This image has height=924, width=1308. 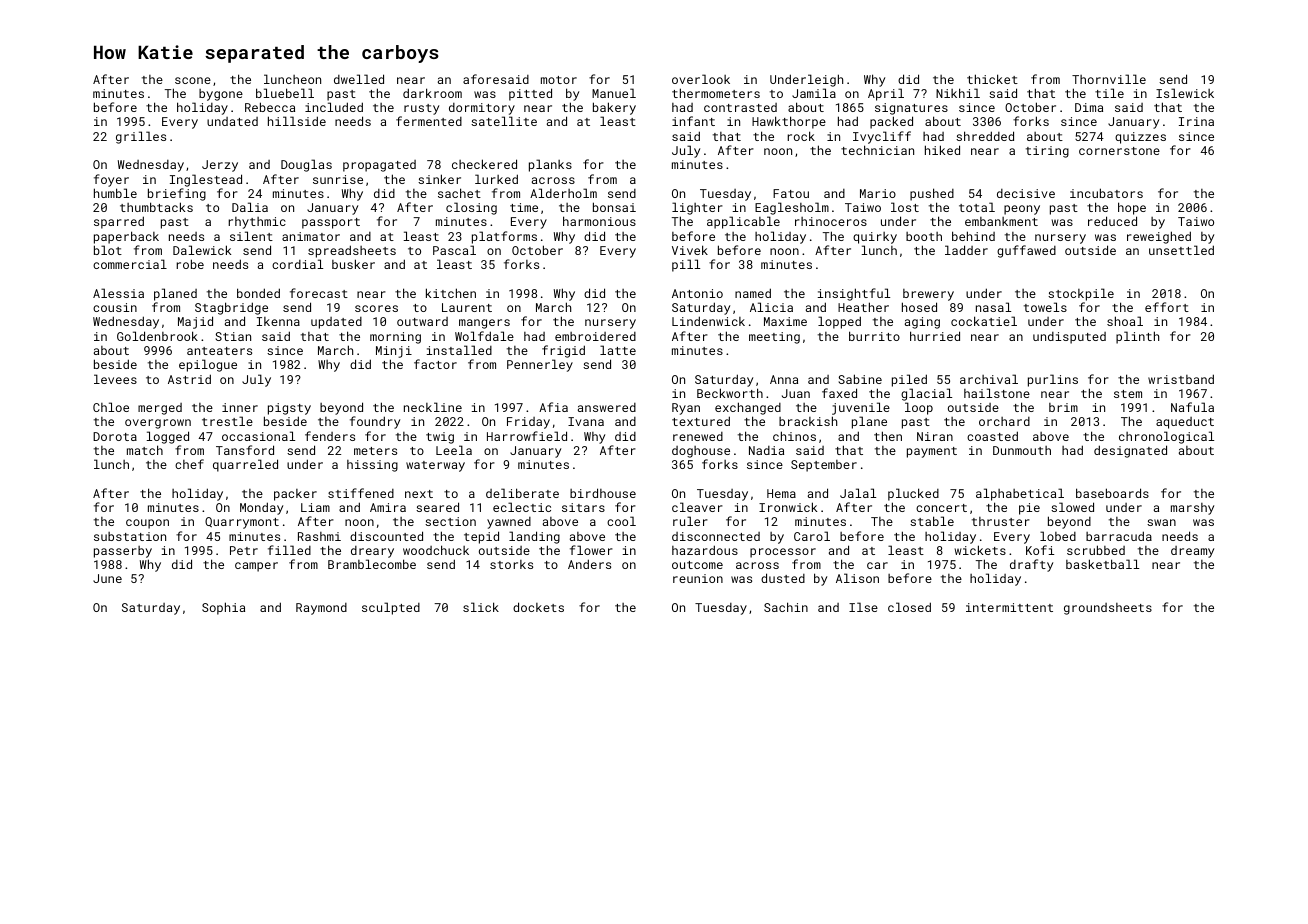 I want to click on Sophia, so click(x=223, y=608).
